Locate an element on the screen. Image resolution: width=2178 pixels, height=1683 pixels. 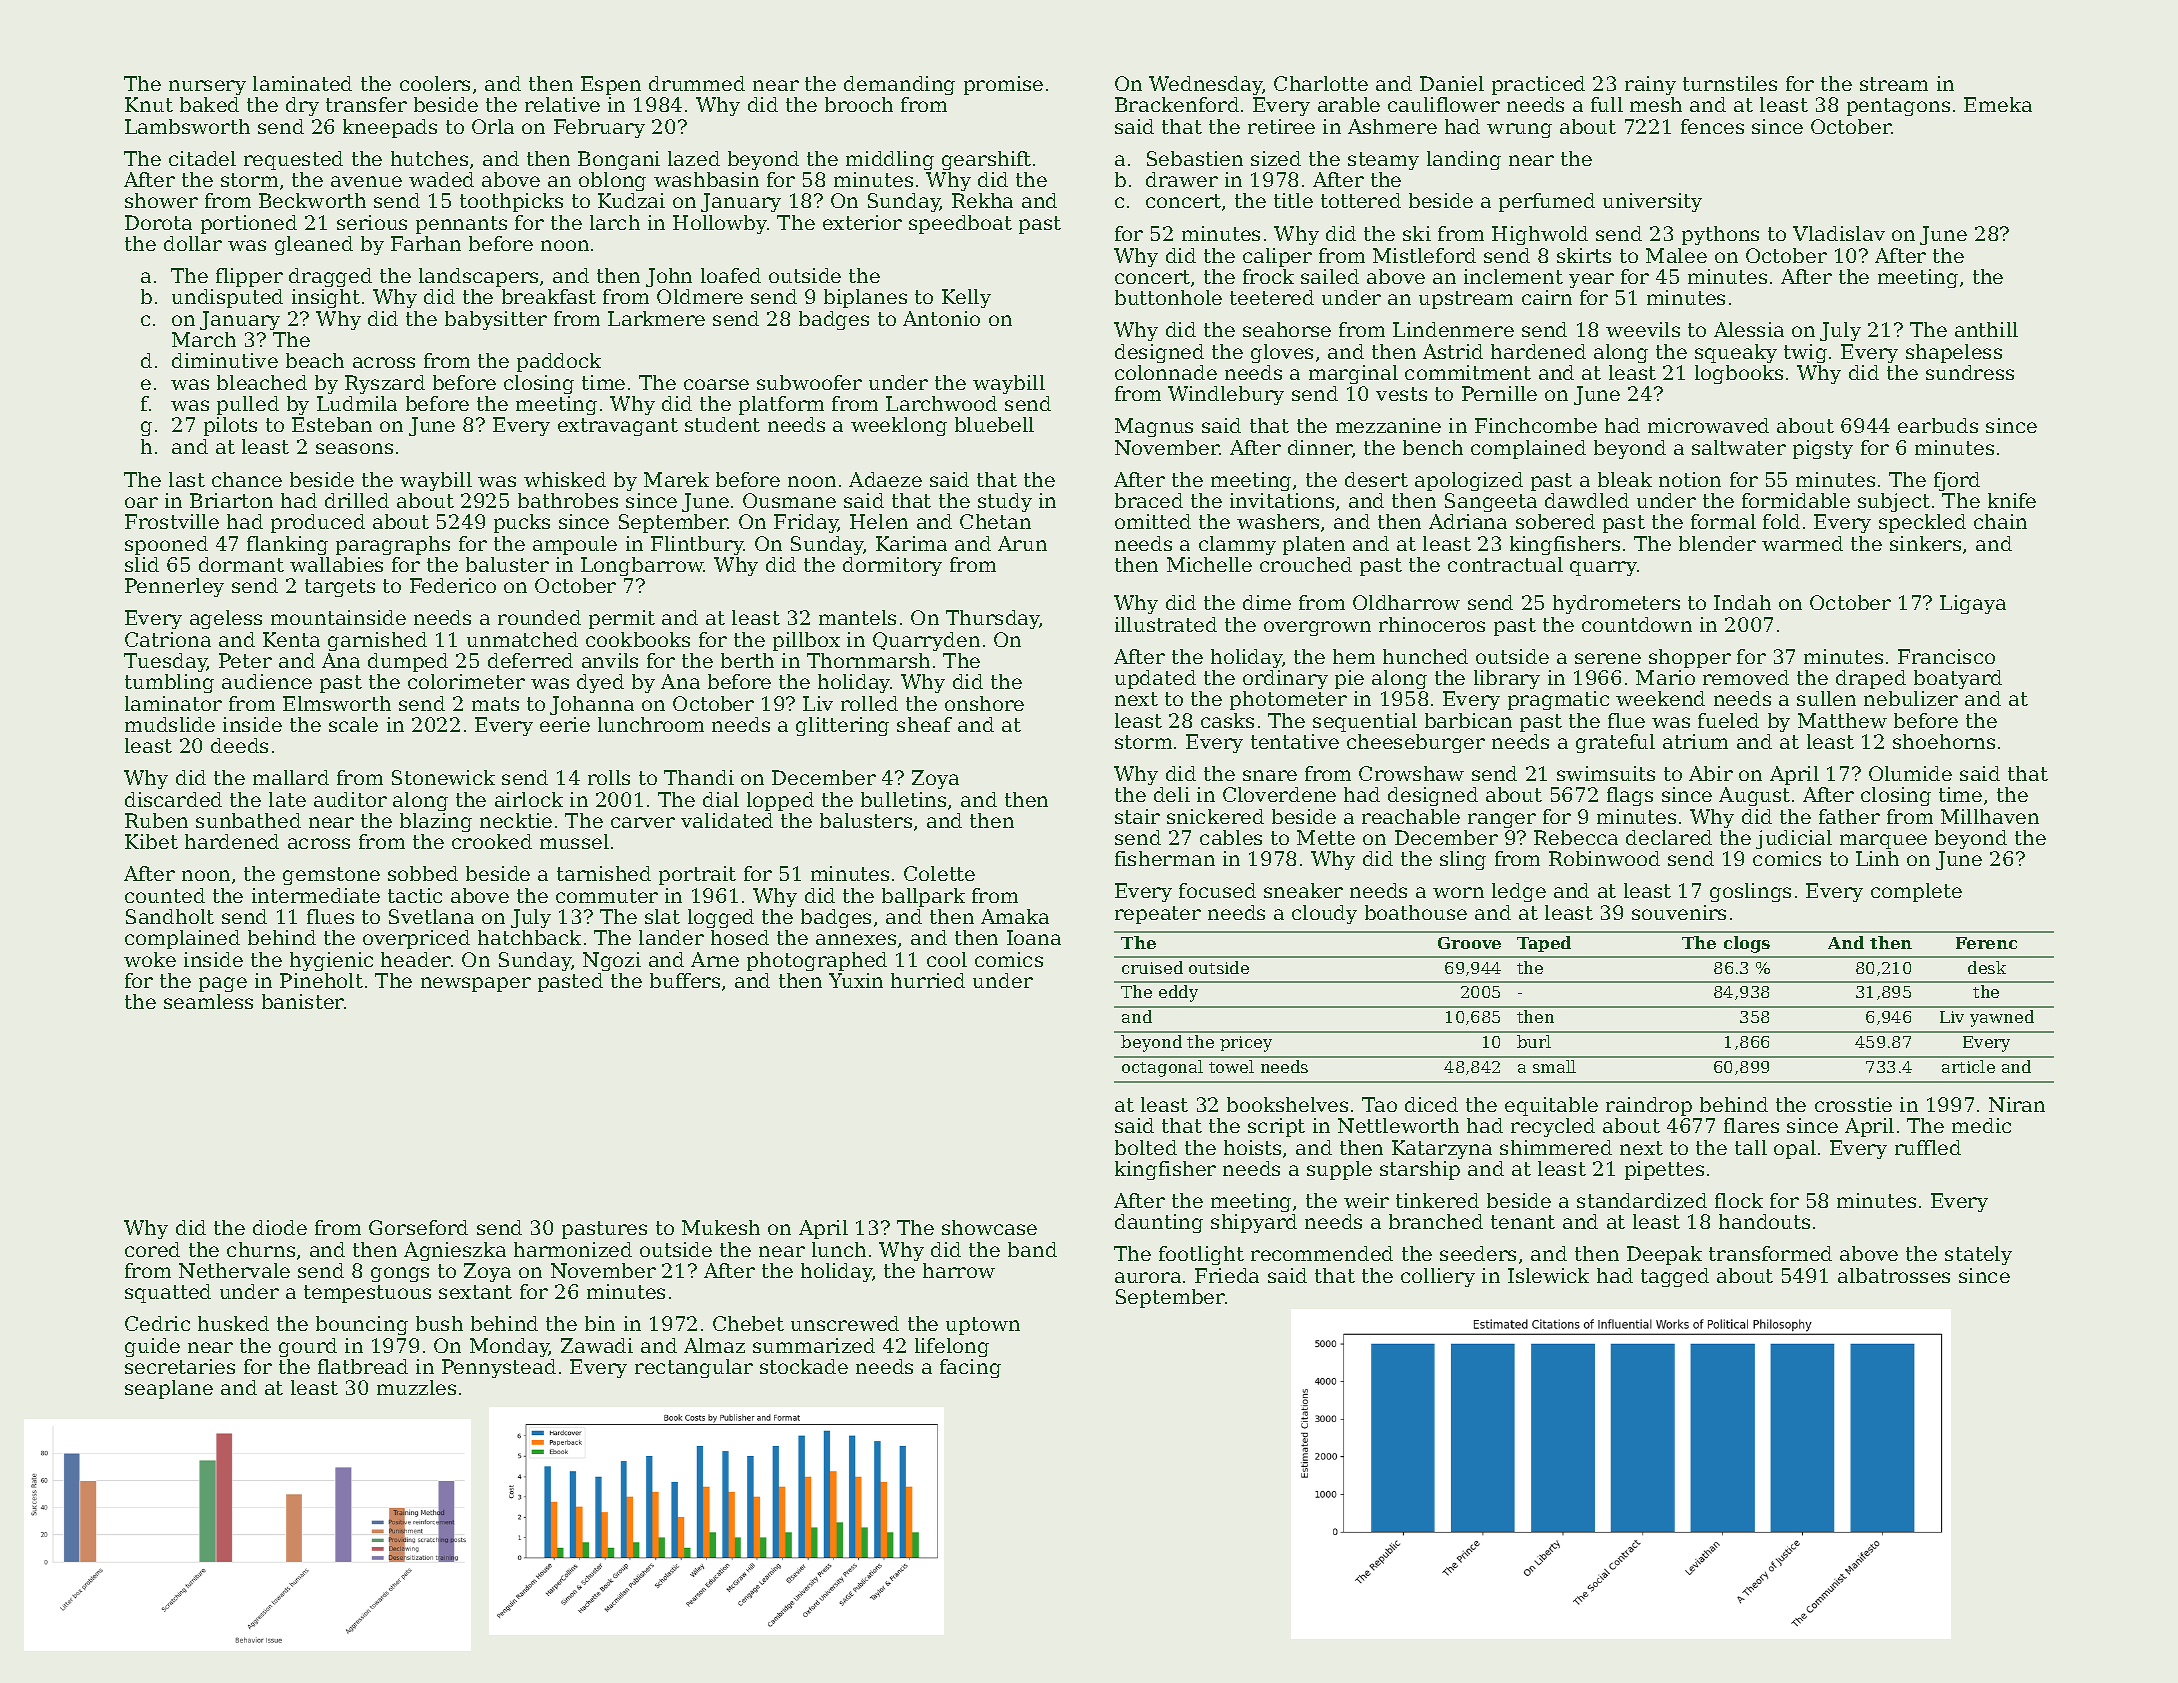
citadel is located at coordinates (202, 158).
